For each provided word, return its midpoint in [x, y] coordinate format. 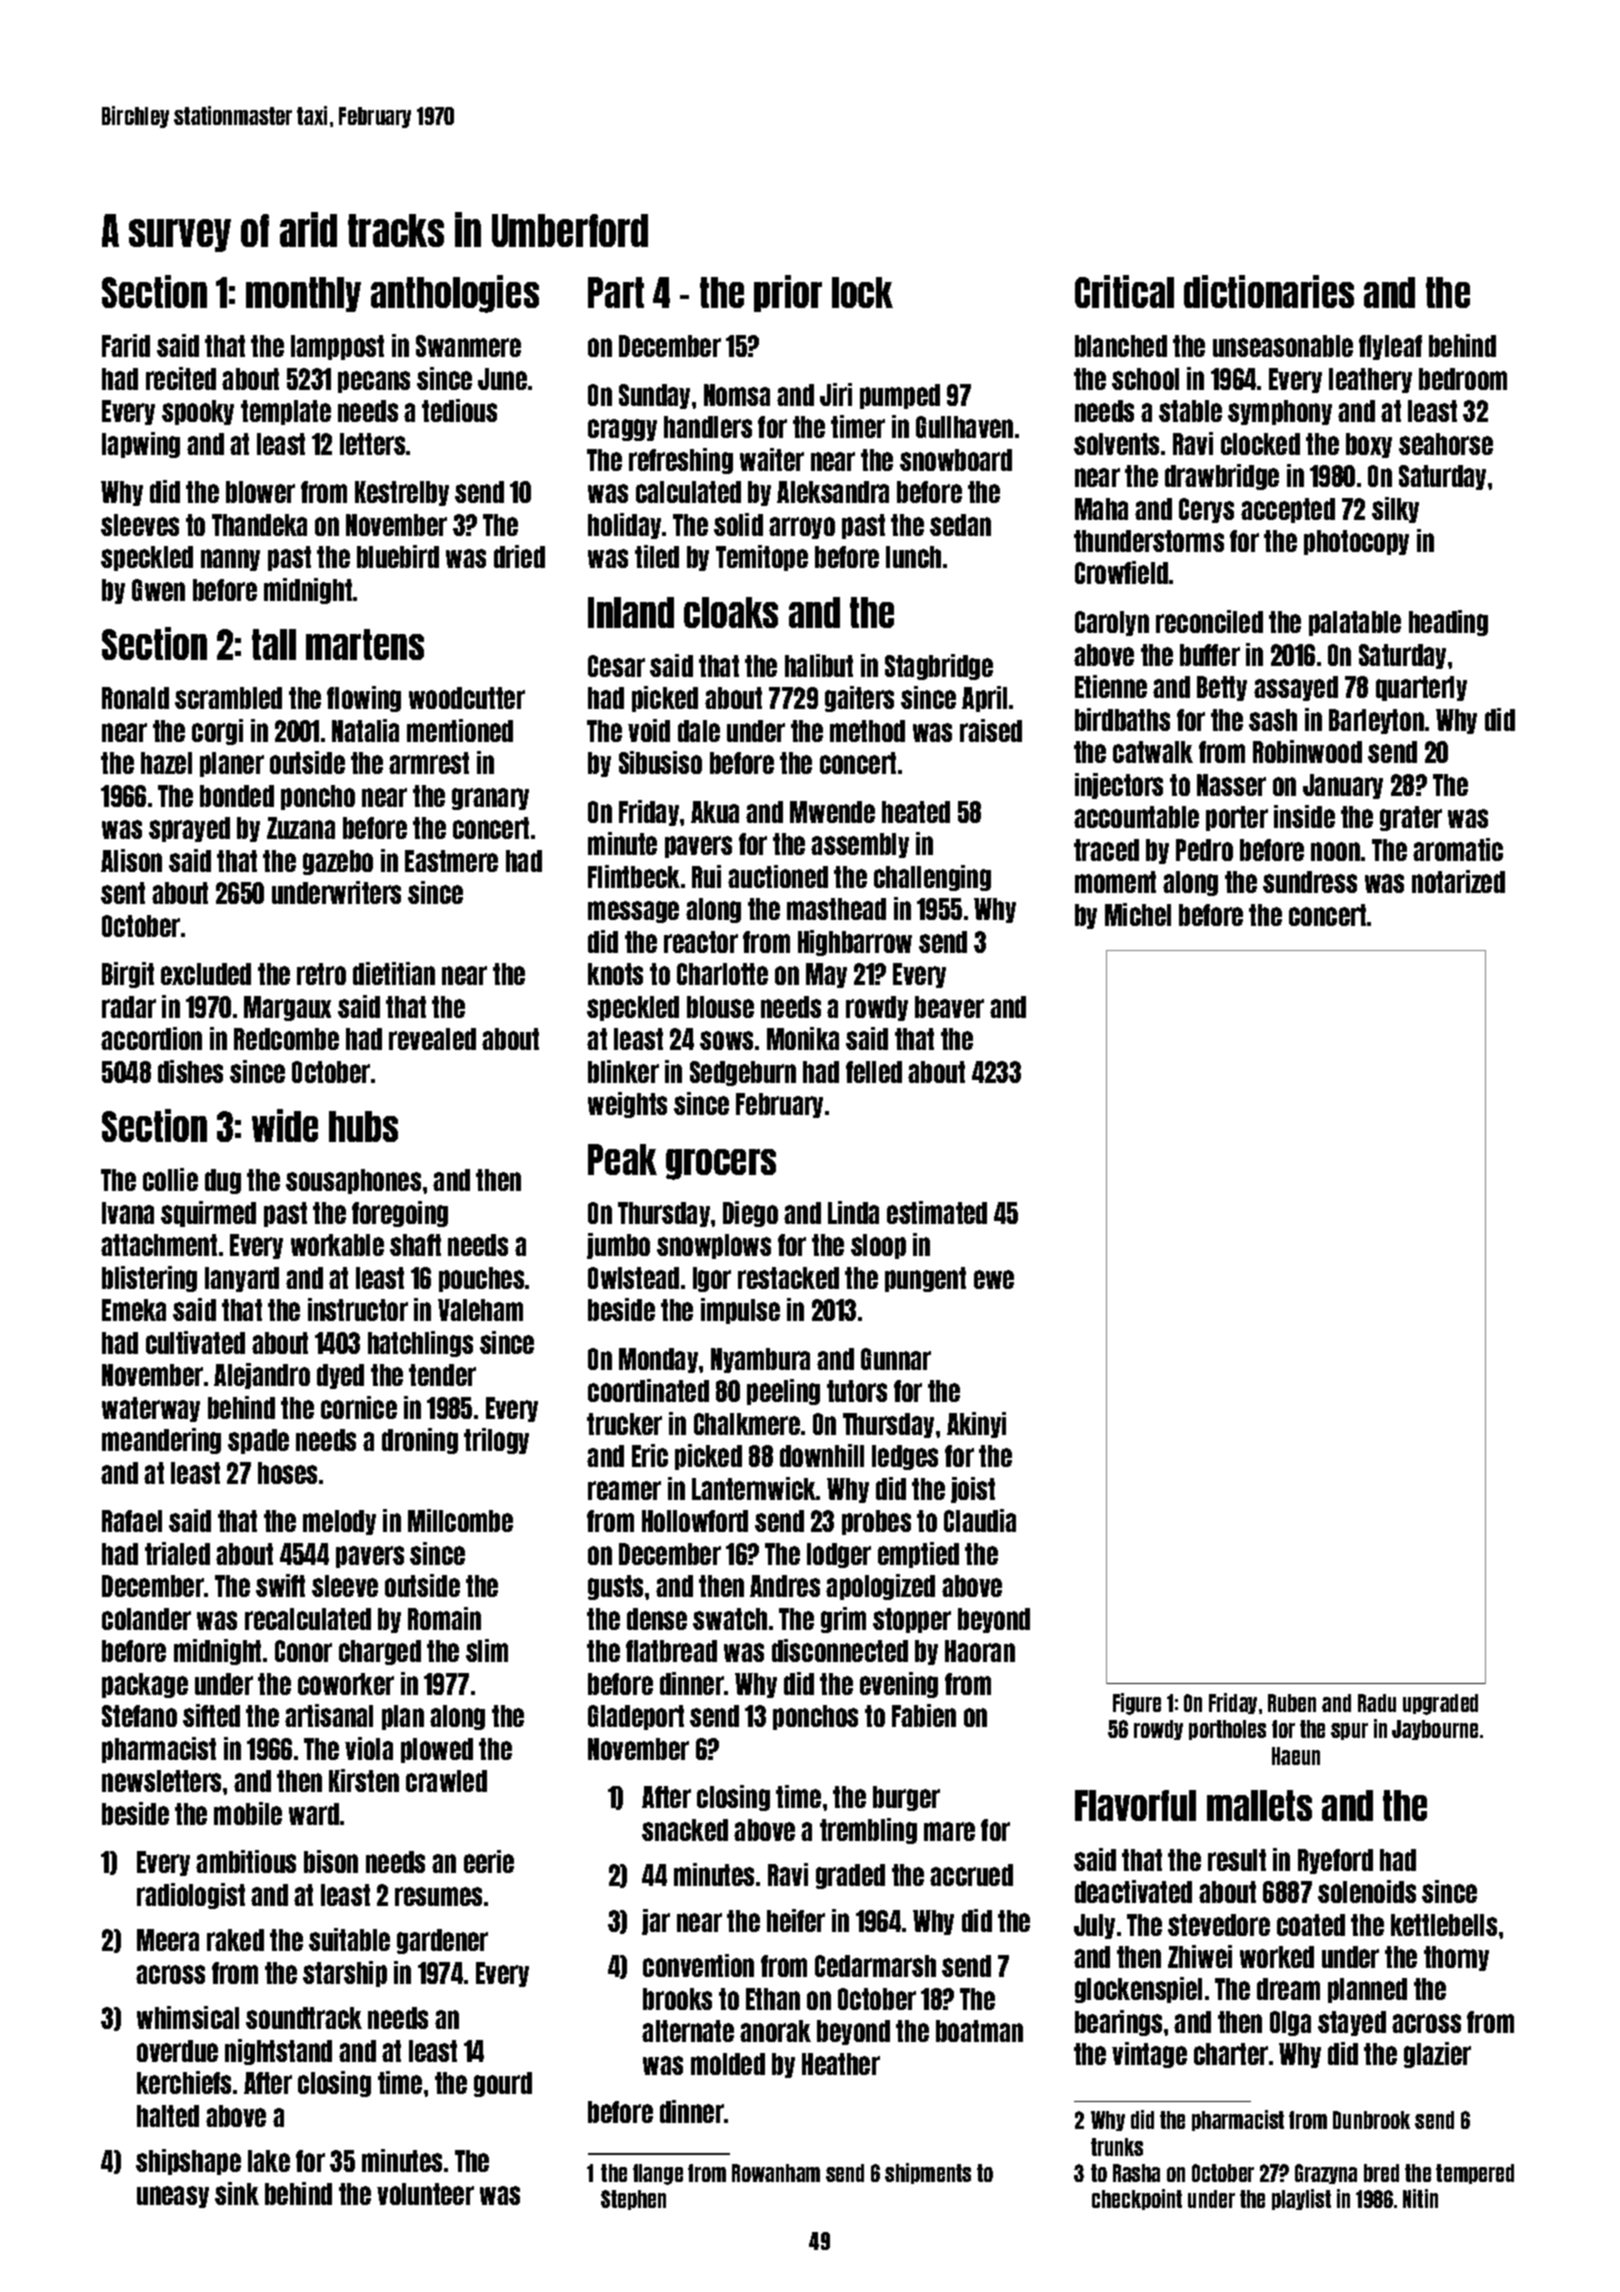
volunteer [425, 2194]
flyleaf [1390, 347]
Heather [841, 2064]
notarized [1458, 881]
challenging [932, 878]
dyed [340, 1376]
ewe [994, 1279]
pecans [374, 382]
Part [616, 292]
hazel [166, 763]
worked [1277, 1957]
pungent [925, 1279]
